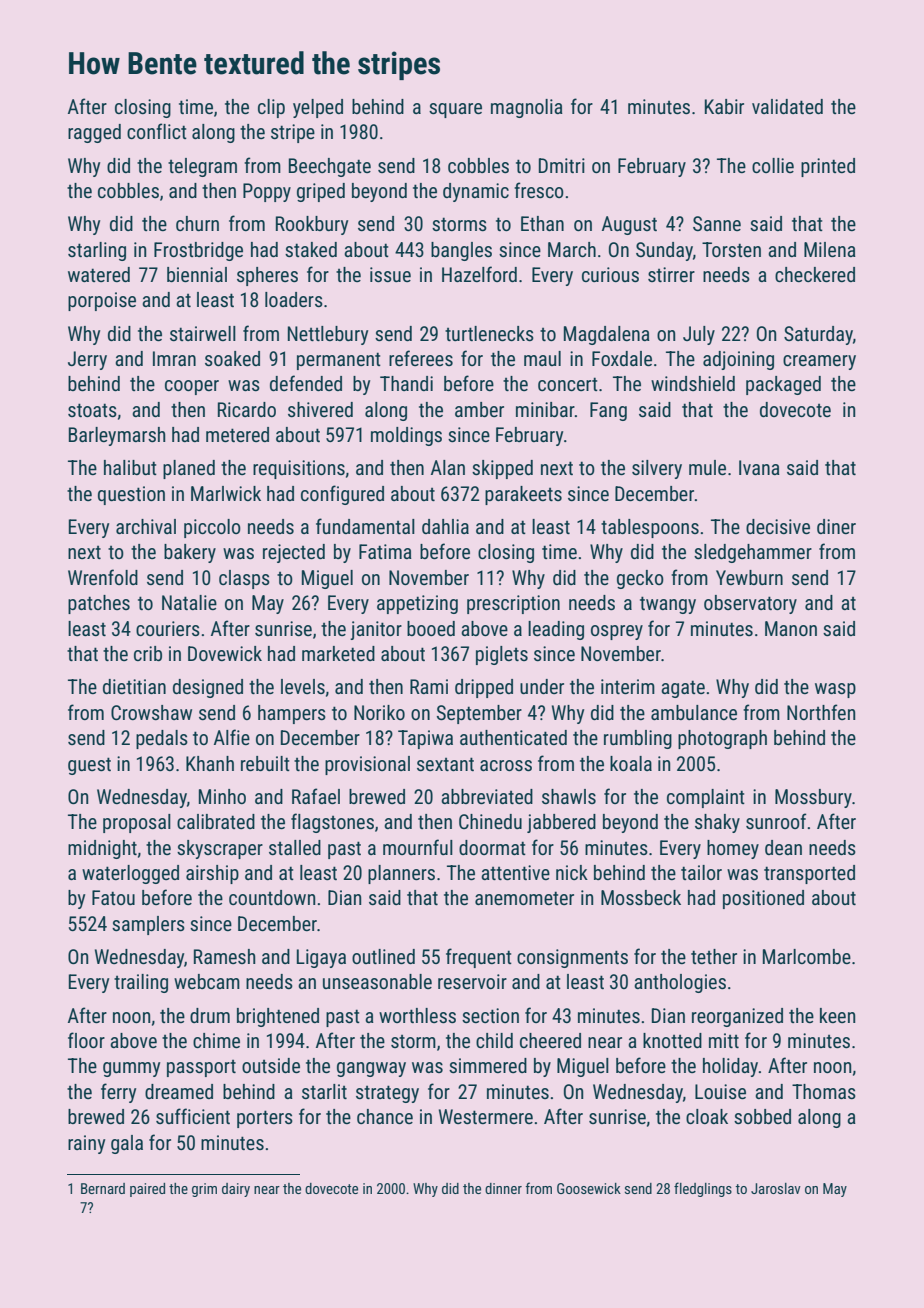  Describe the element at coordinates (550, 1040) in the page. I see `cheered` at that location.
